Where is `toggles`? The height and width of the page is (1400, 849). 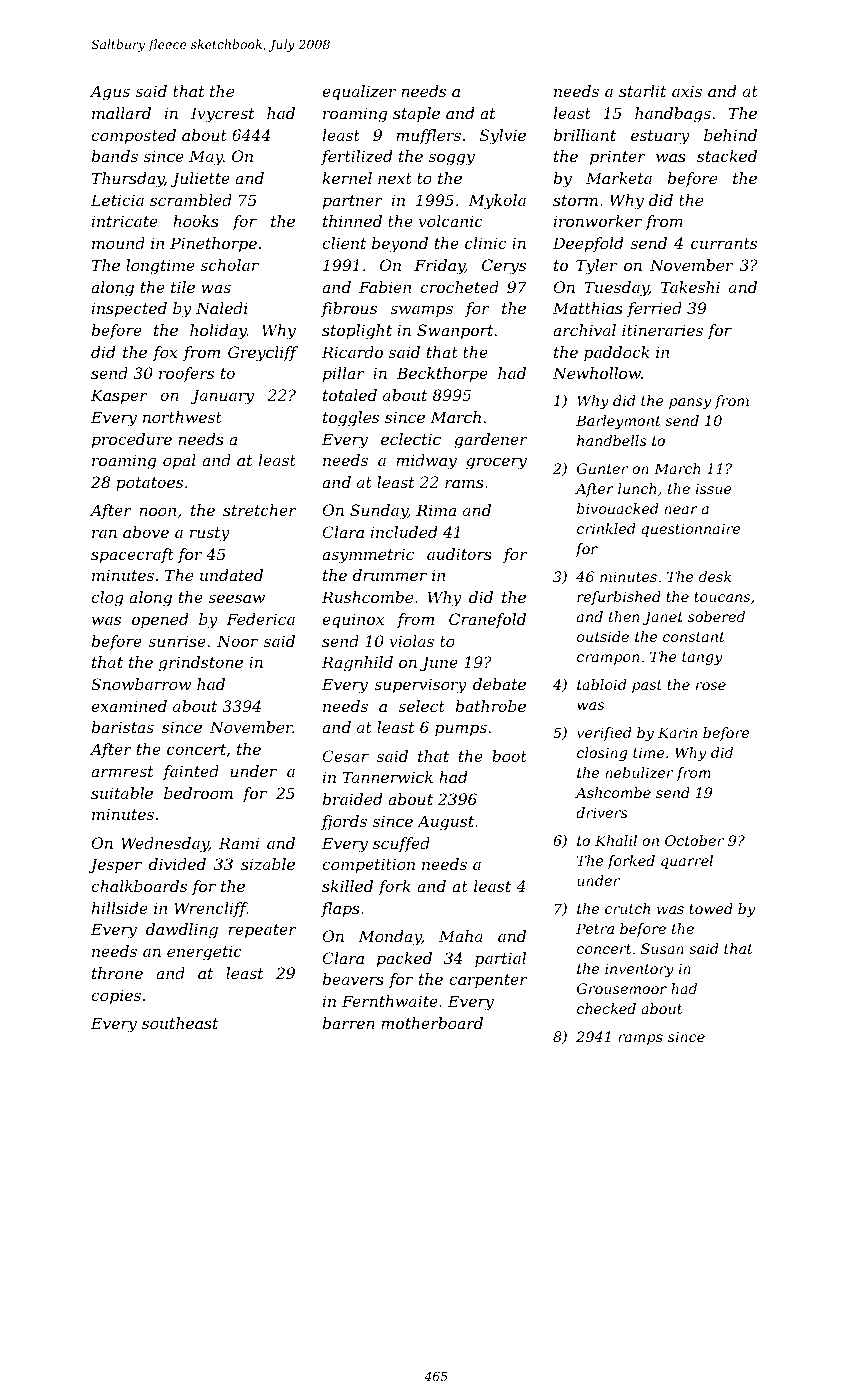
toggles is located at coordinates (351, 419).
